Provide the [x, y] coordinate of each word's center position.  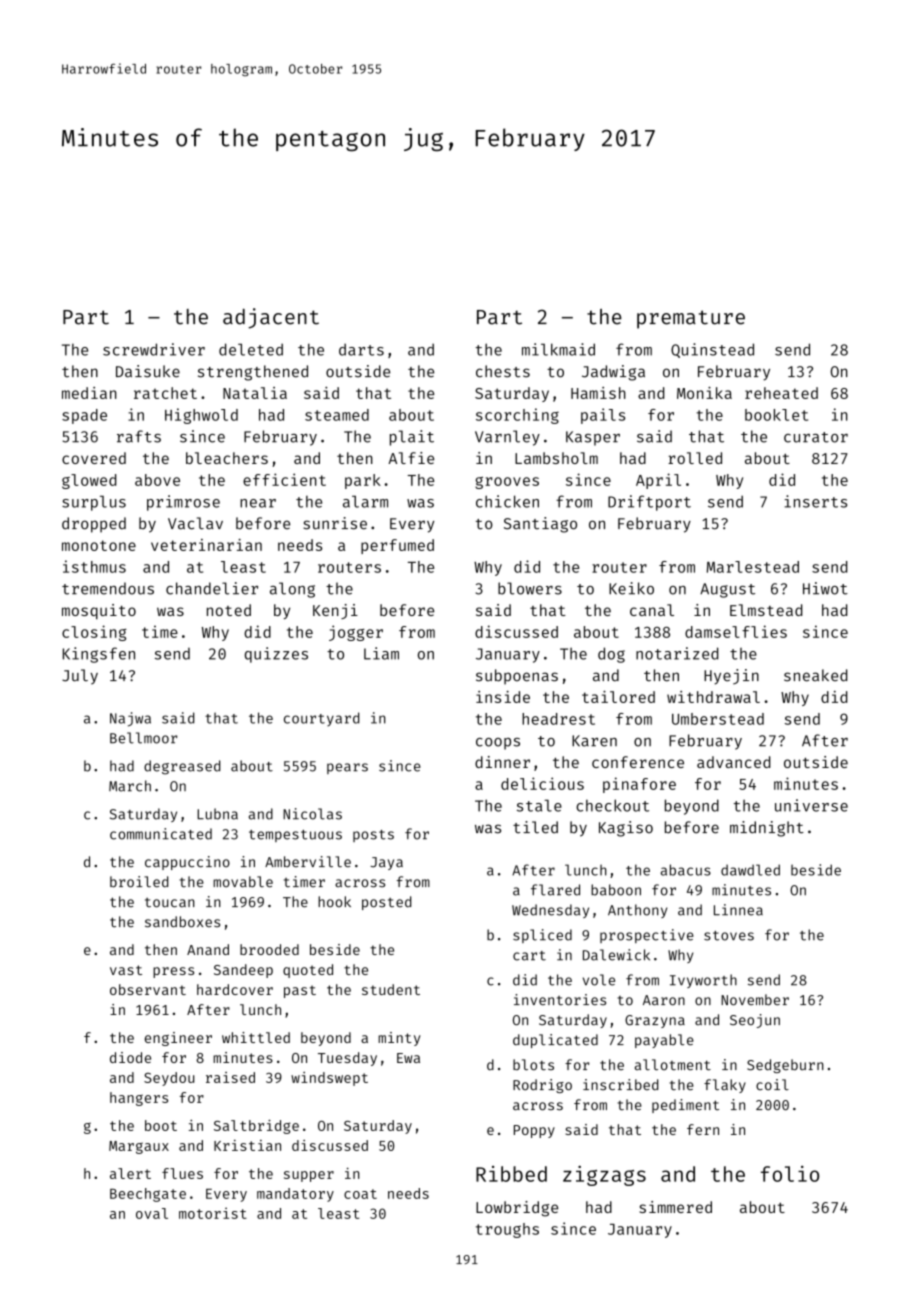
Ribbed [511, 1174]
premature [691, 319]
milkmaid [558, 349]
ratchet [165, 393]
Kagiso [626, 829]
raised [230, 1077]
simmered [675, 1207]
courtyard [321, 719]
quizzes [276, 655]
